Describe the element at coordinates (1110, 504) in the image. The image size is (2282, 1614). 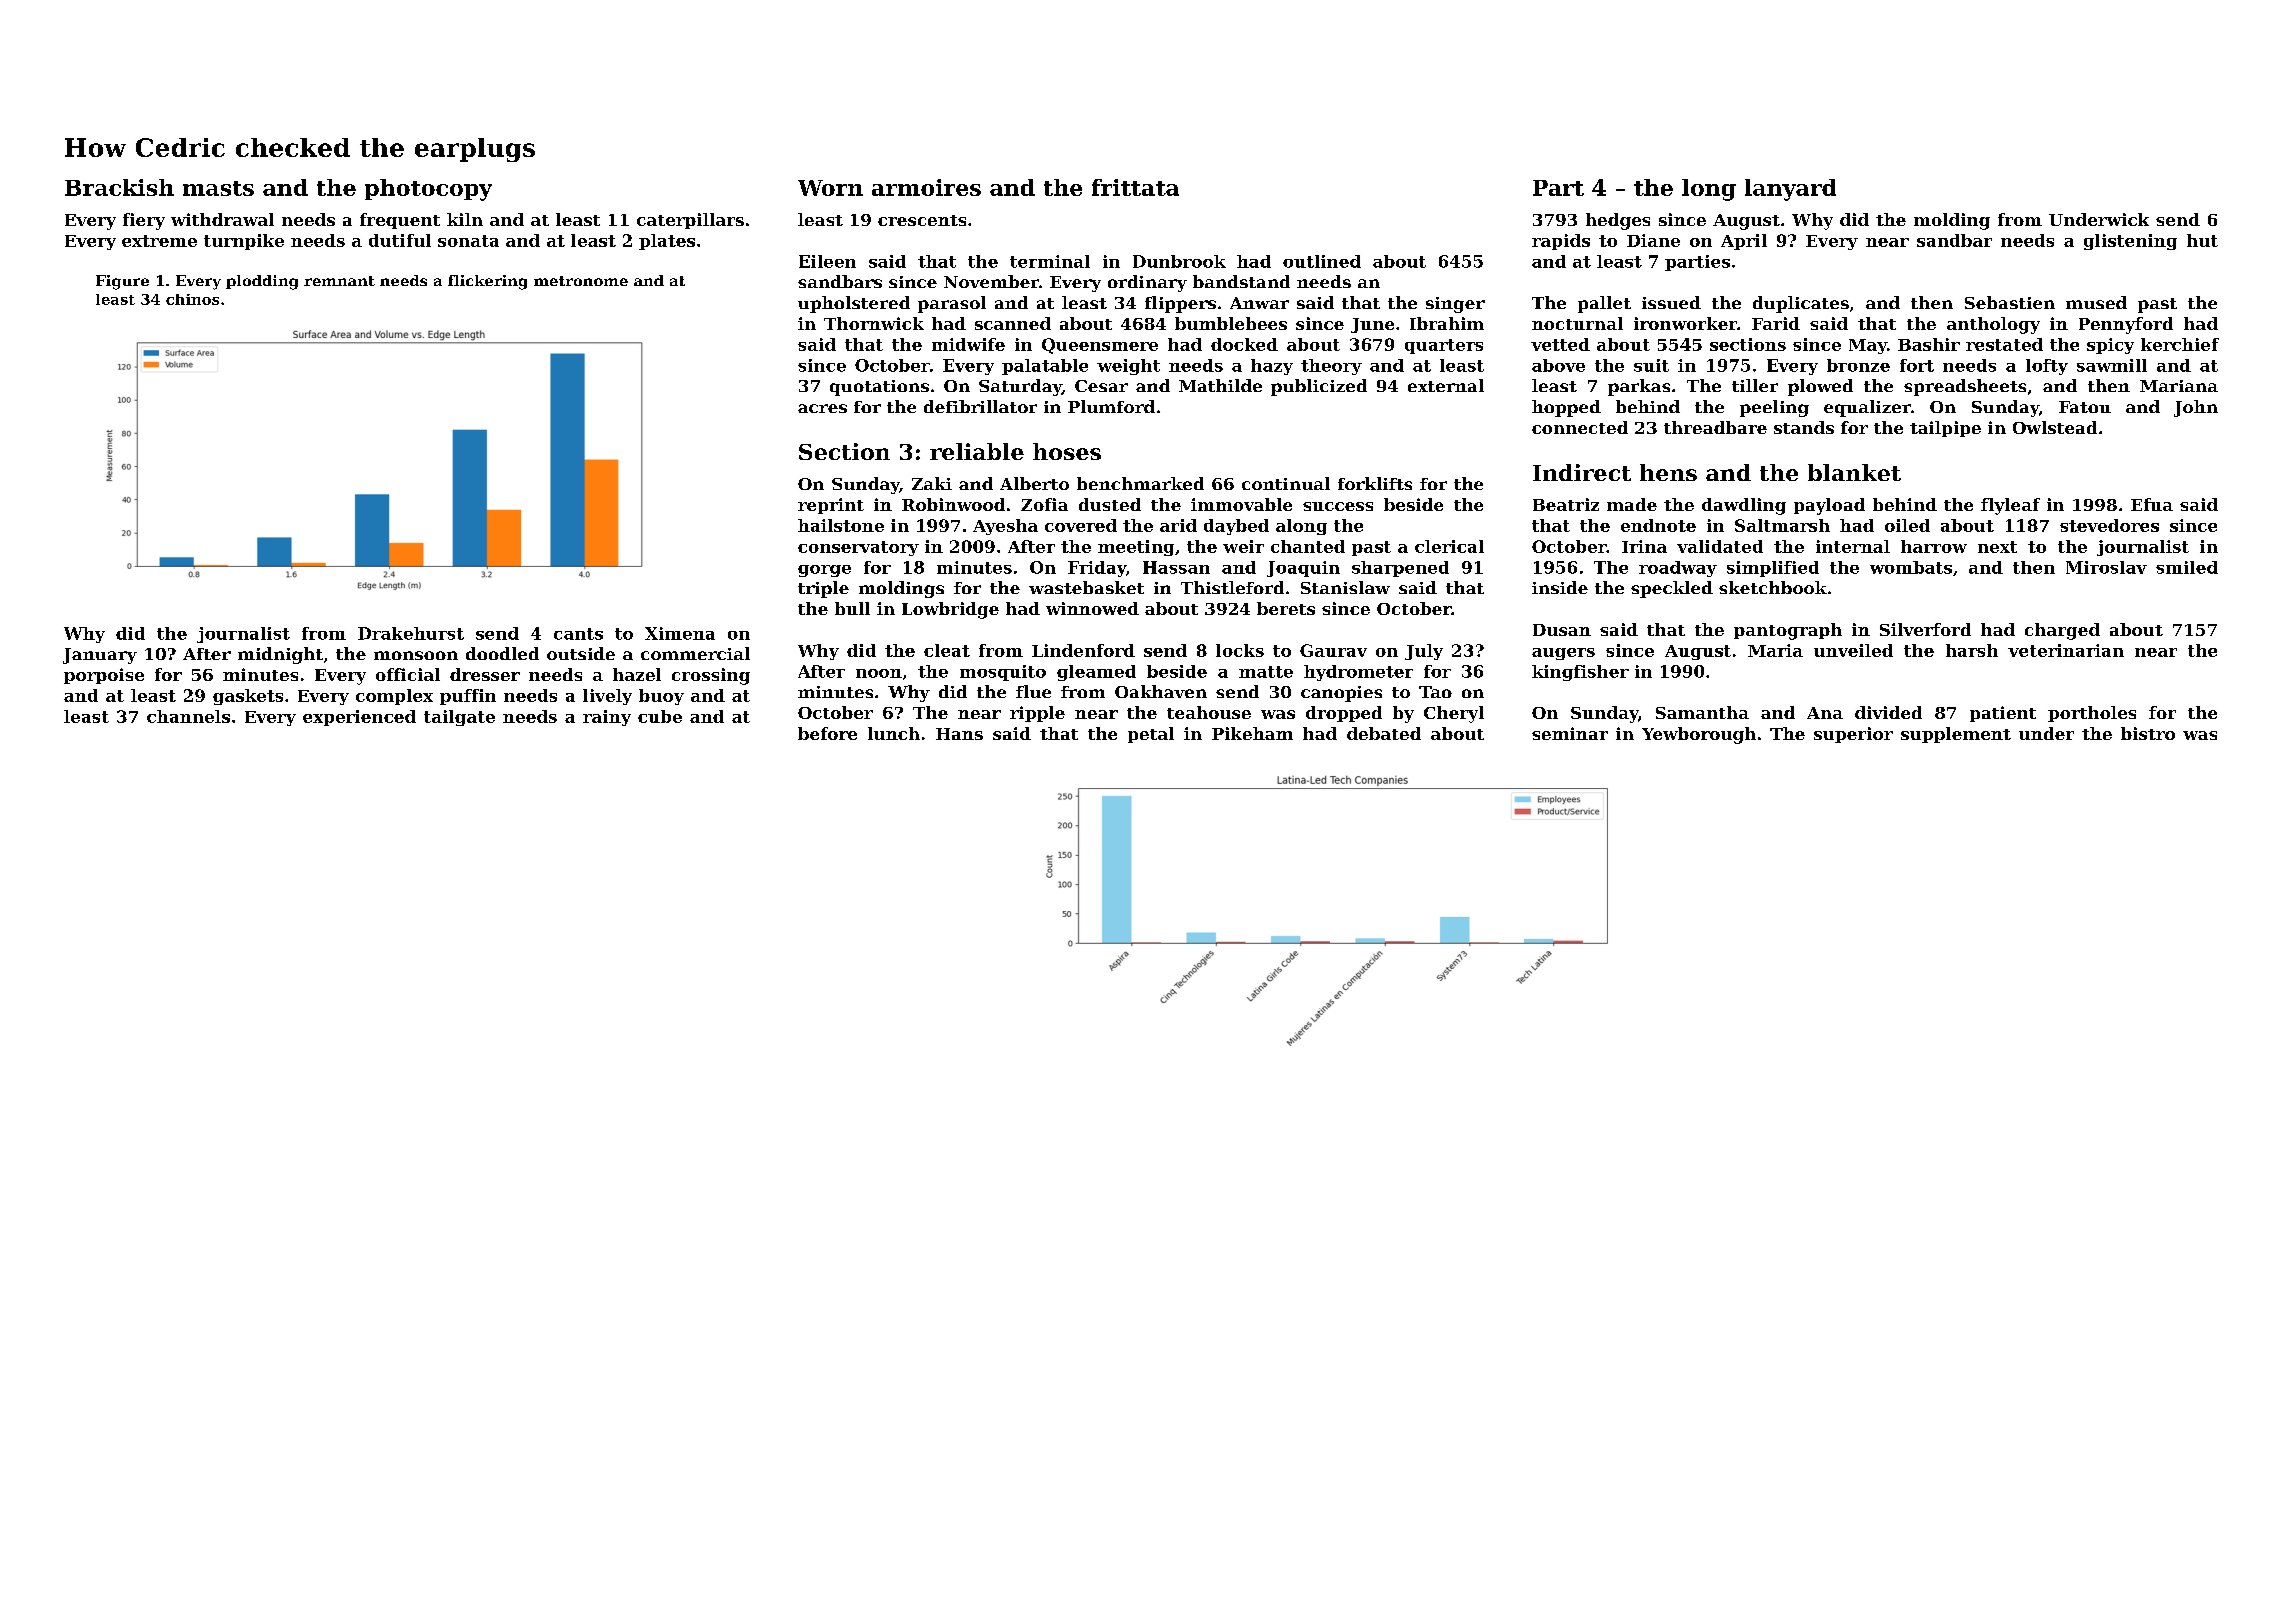
I see `dusted` at that location.
